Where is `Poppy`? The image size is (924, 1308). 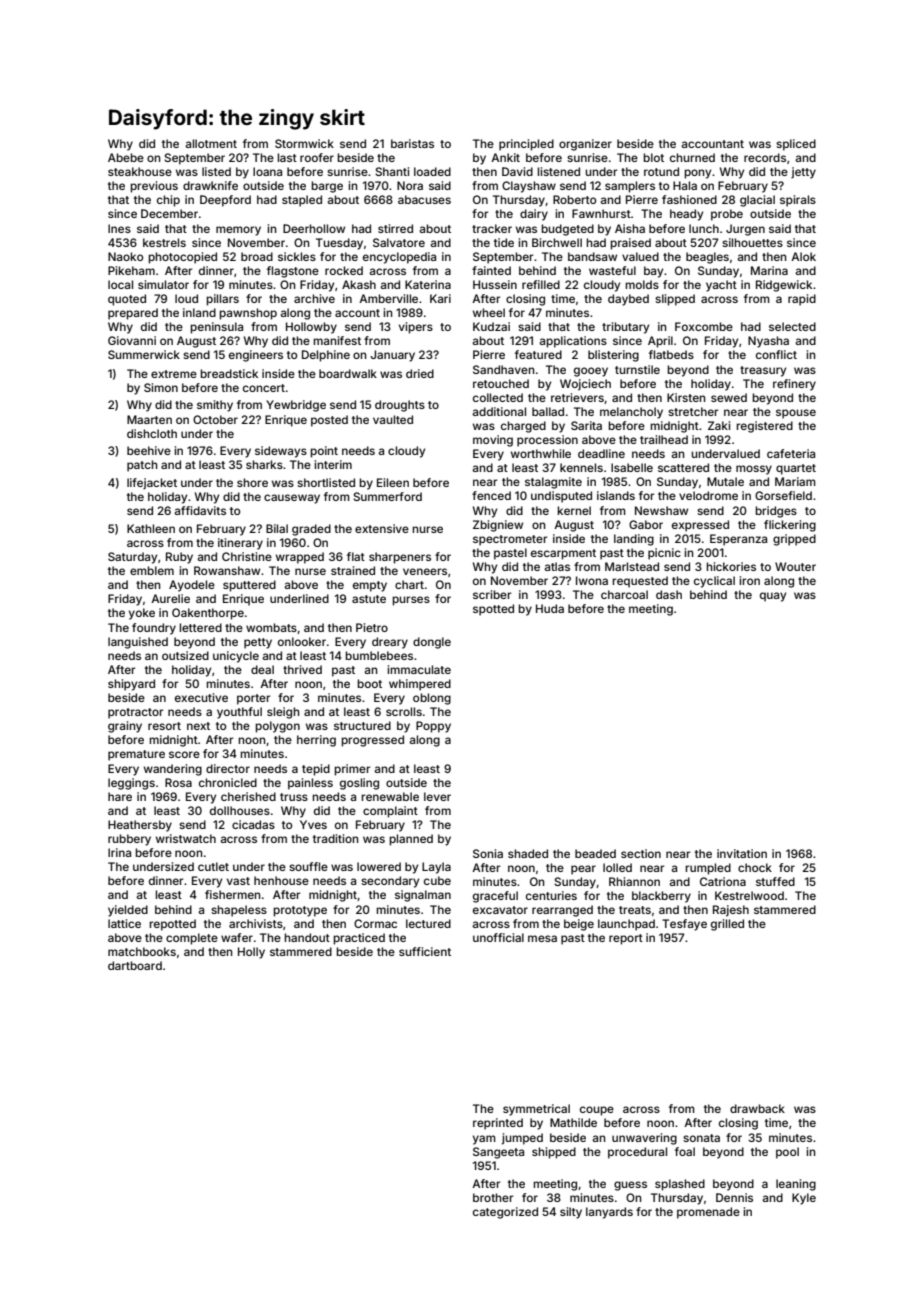
Poppy is located at coordinates (433, 727).
